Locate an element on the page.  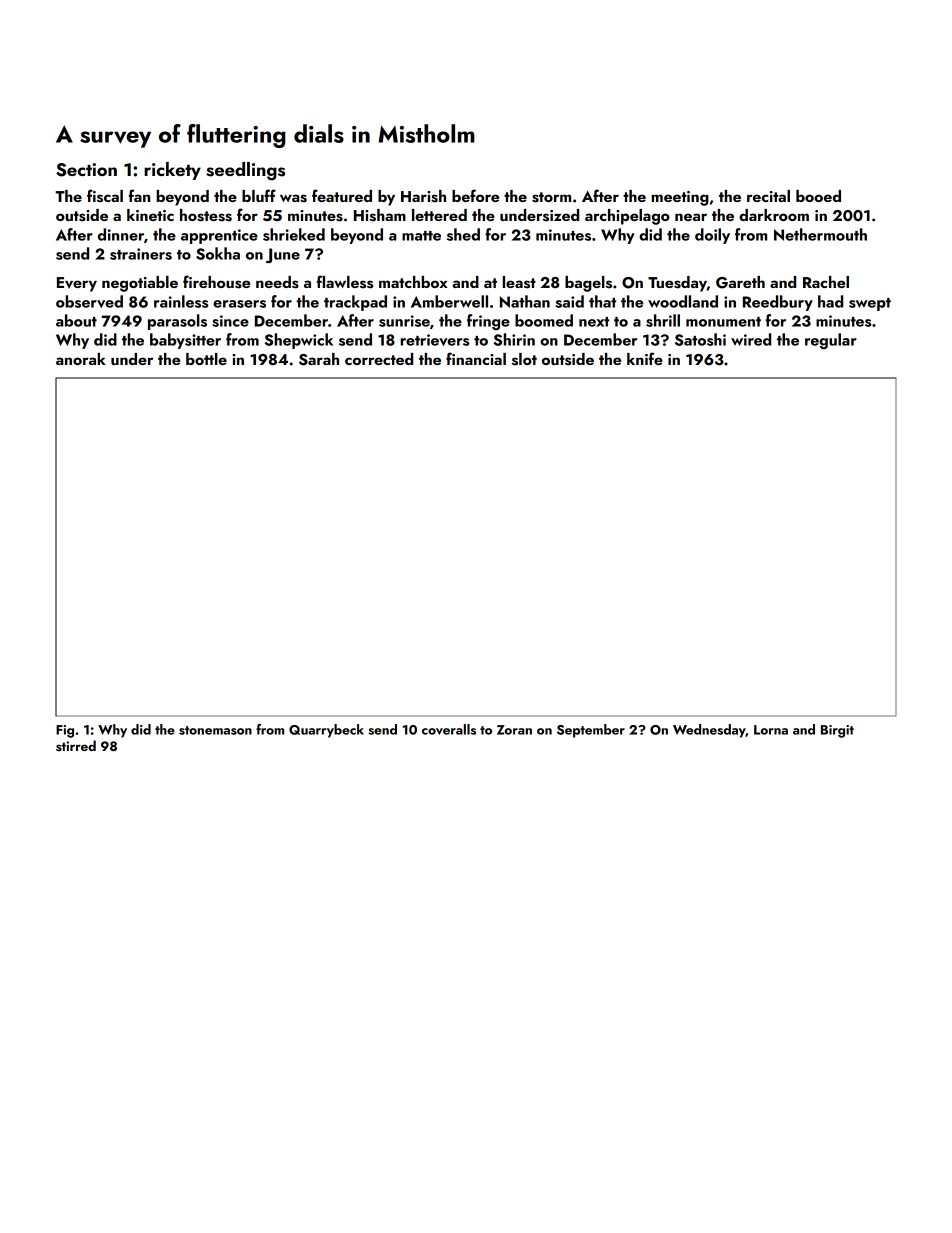
regular is located at coordinates (831, 341).
